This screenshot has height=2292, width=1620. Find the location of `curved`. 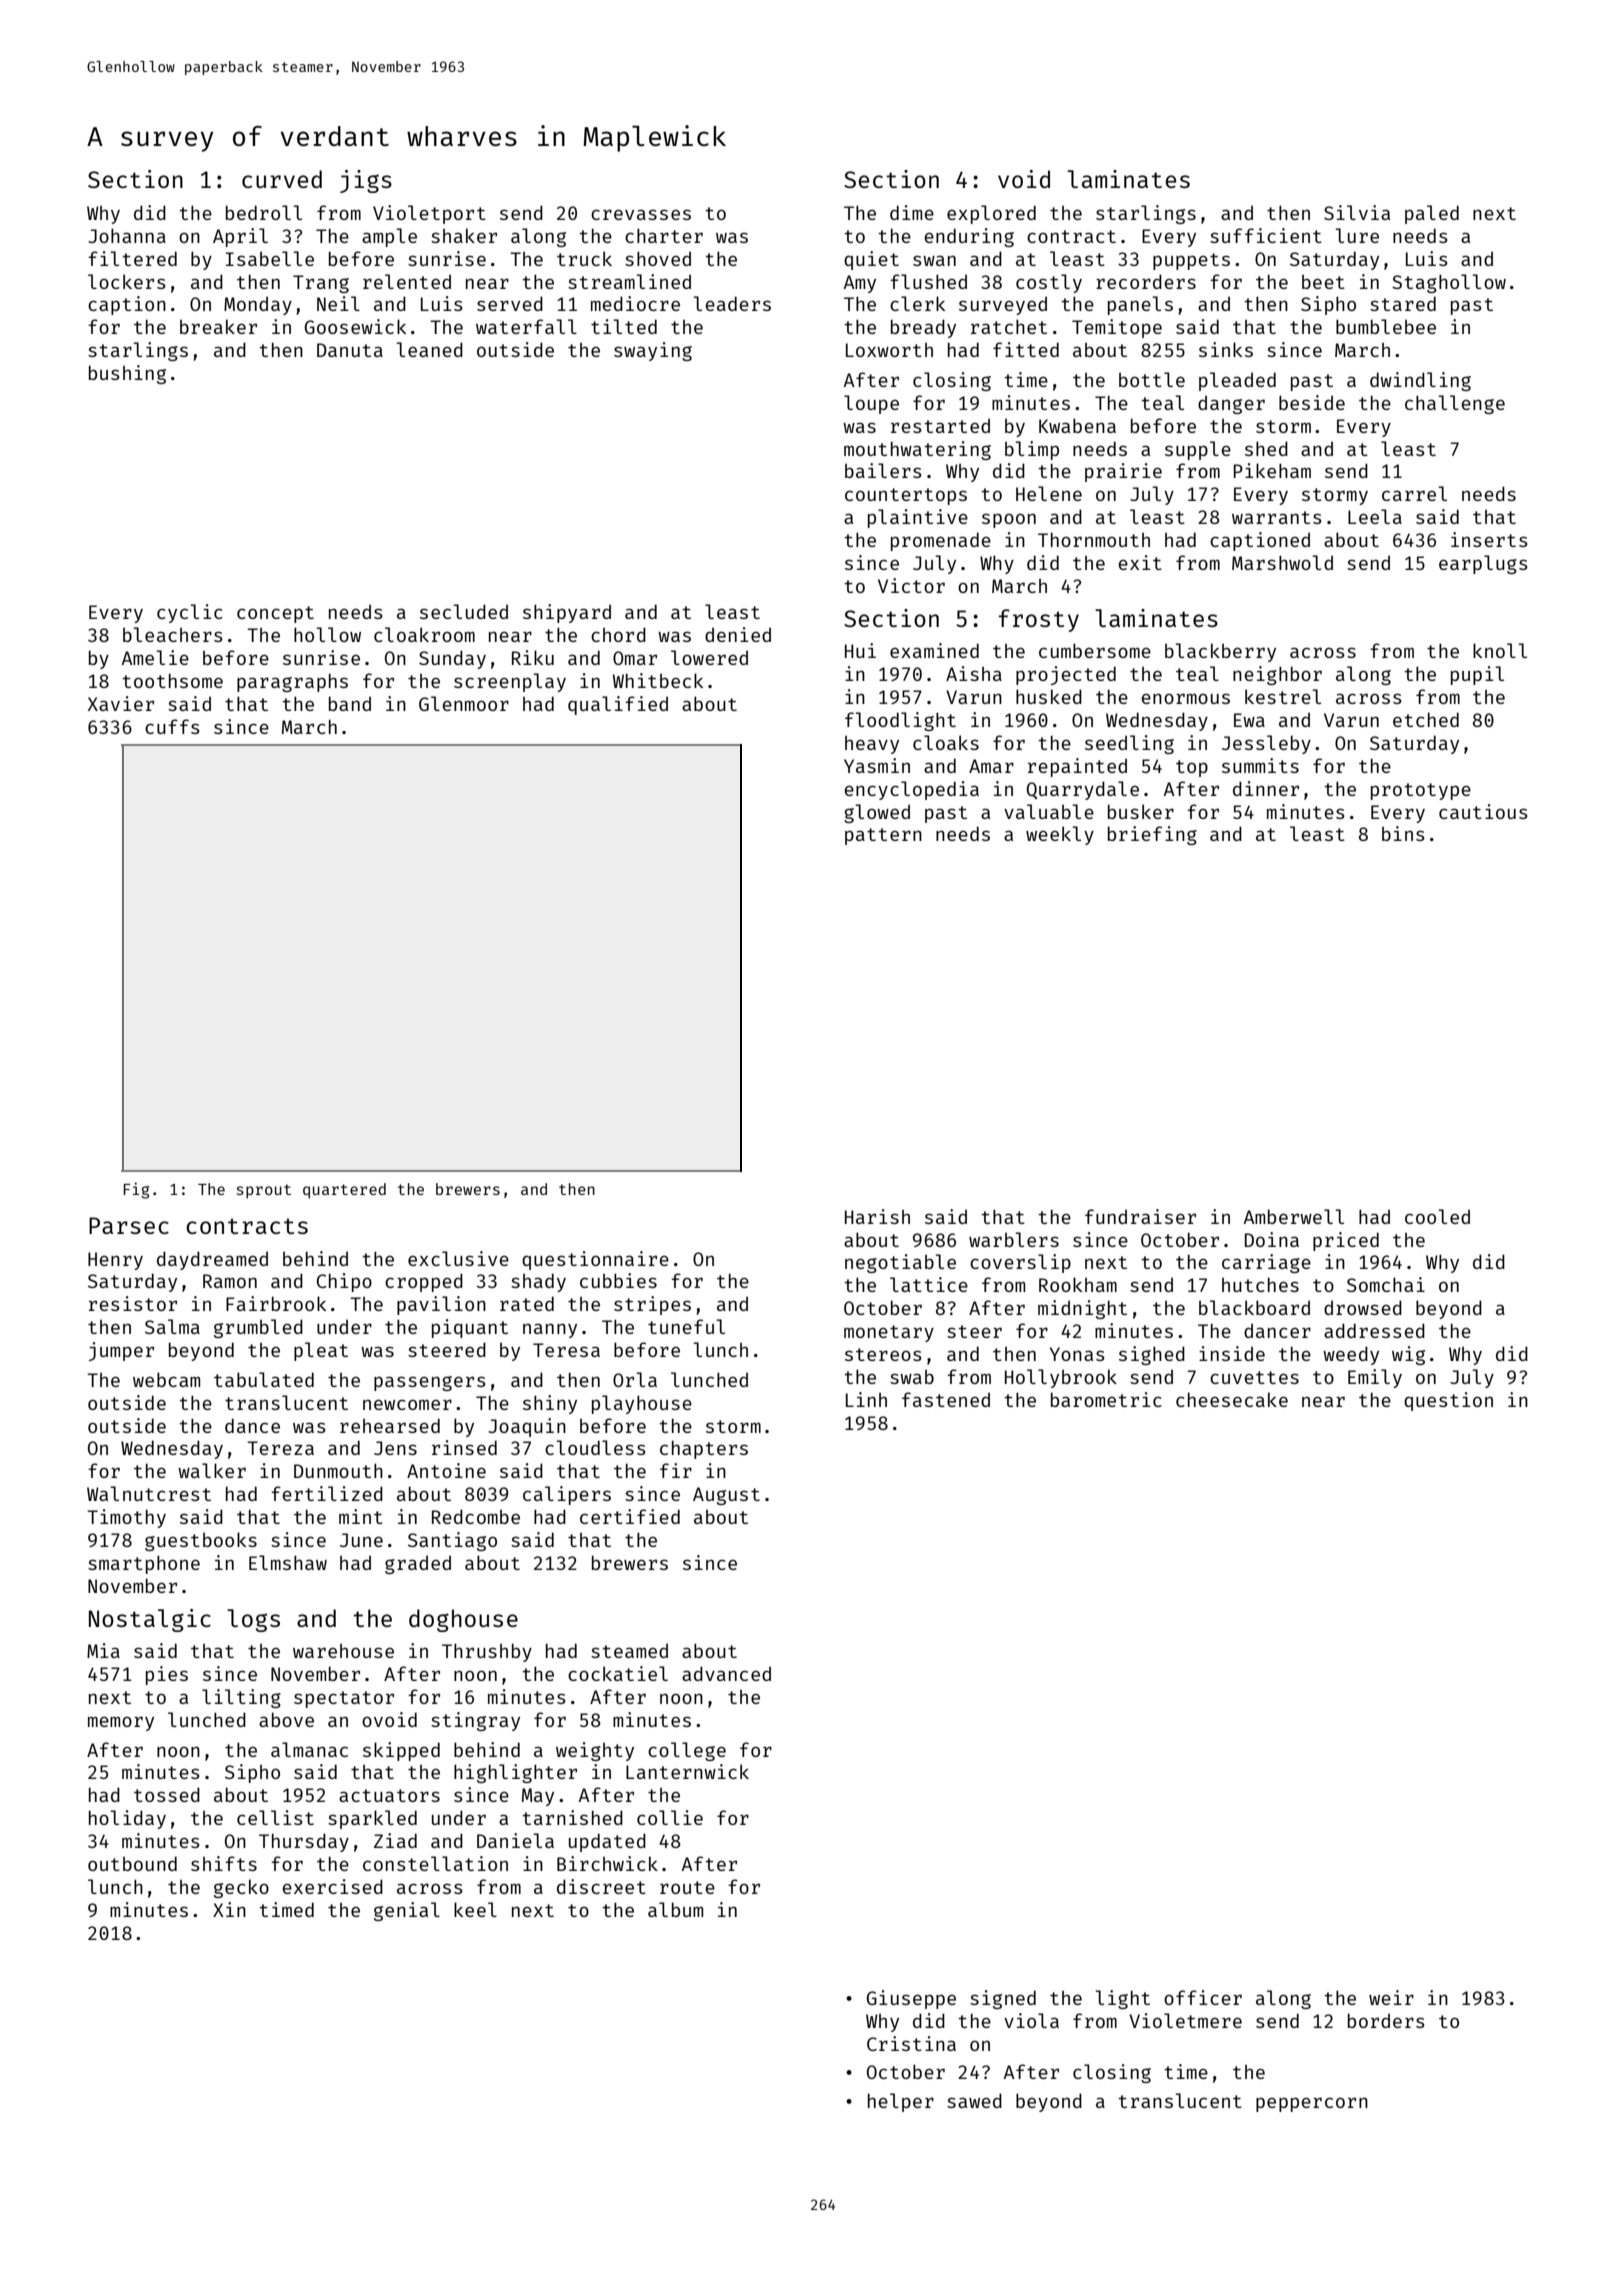

curved is located at coordinates (282, 179).
